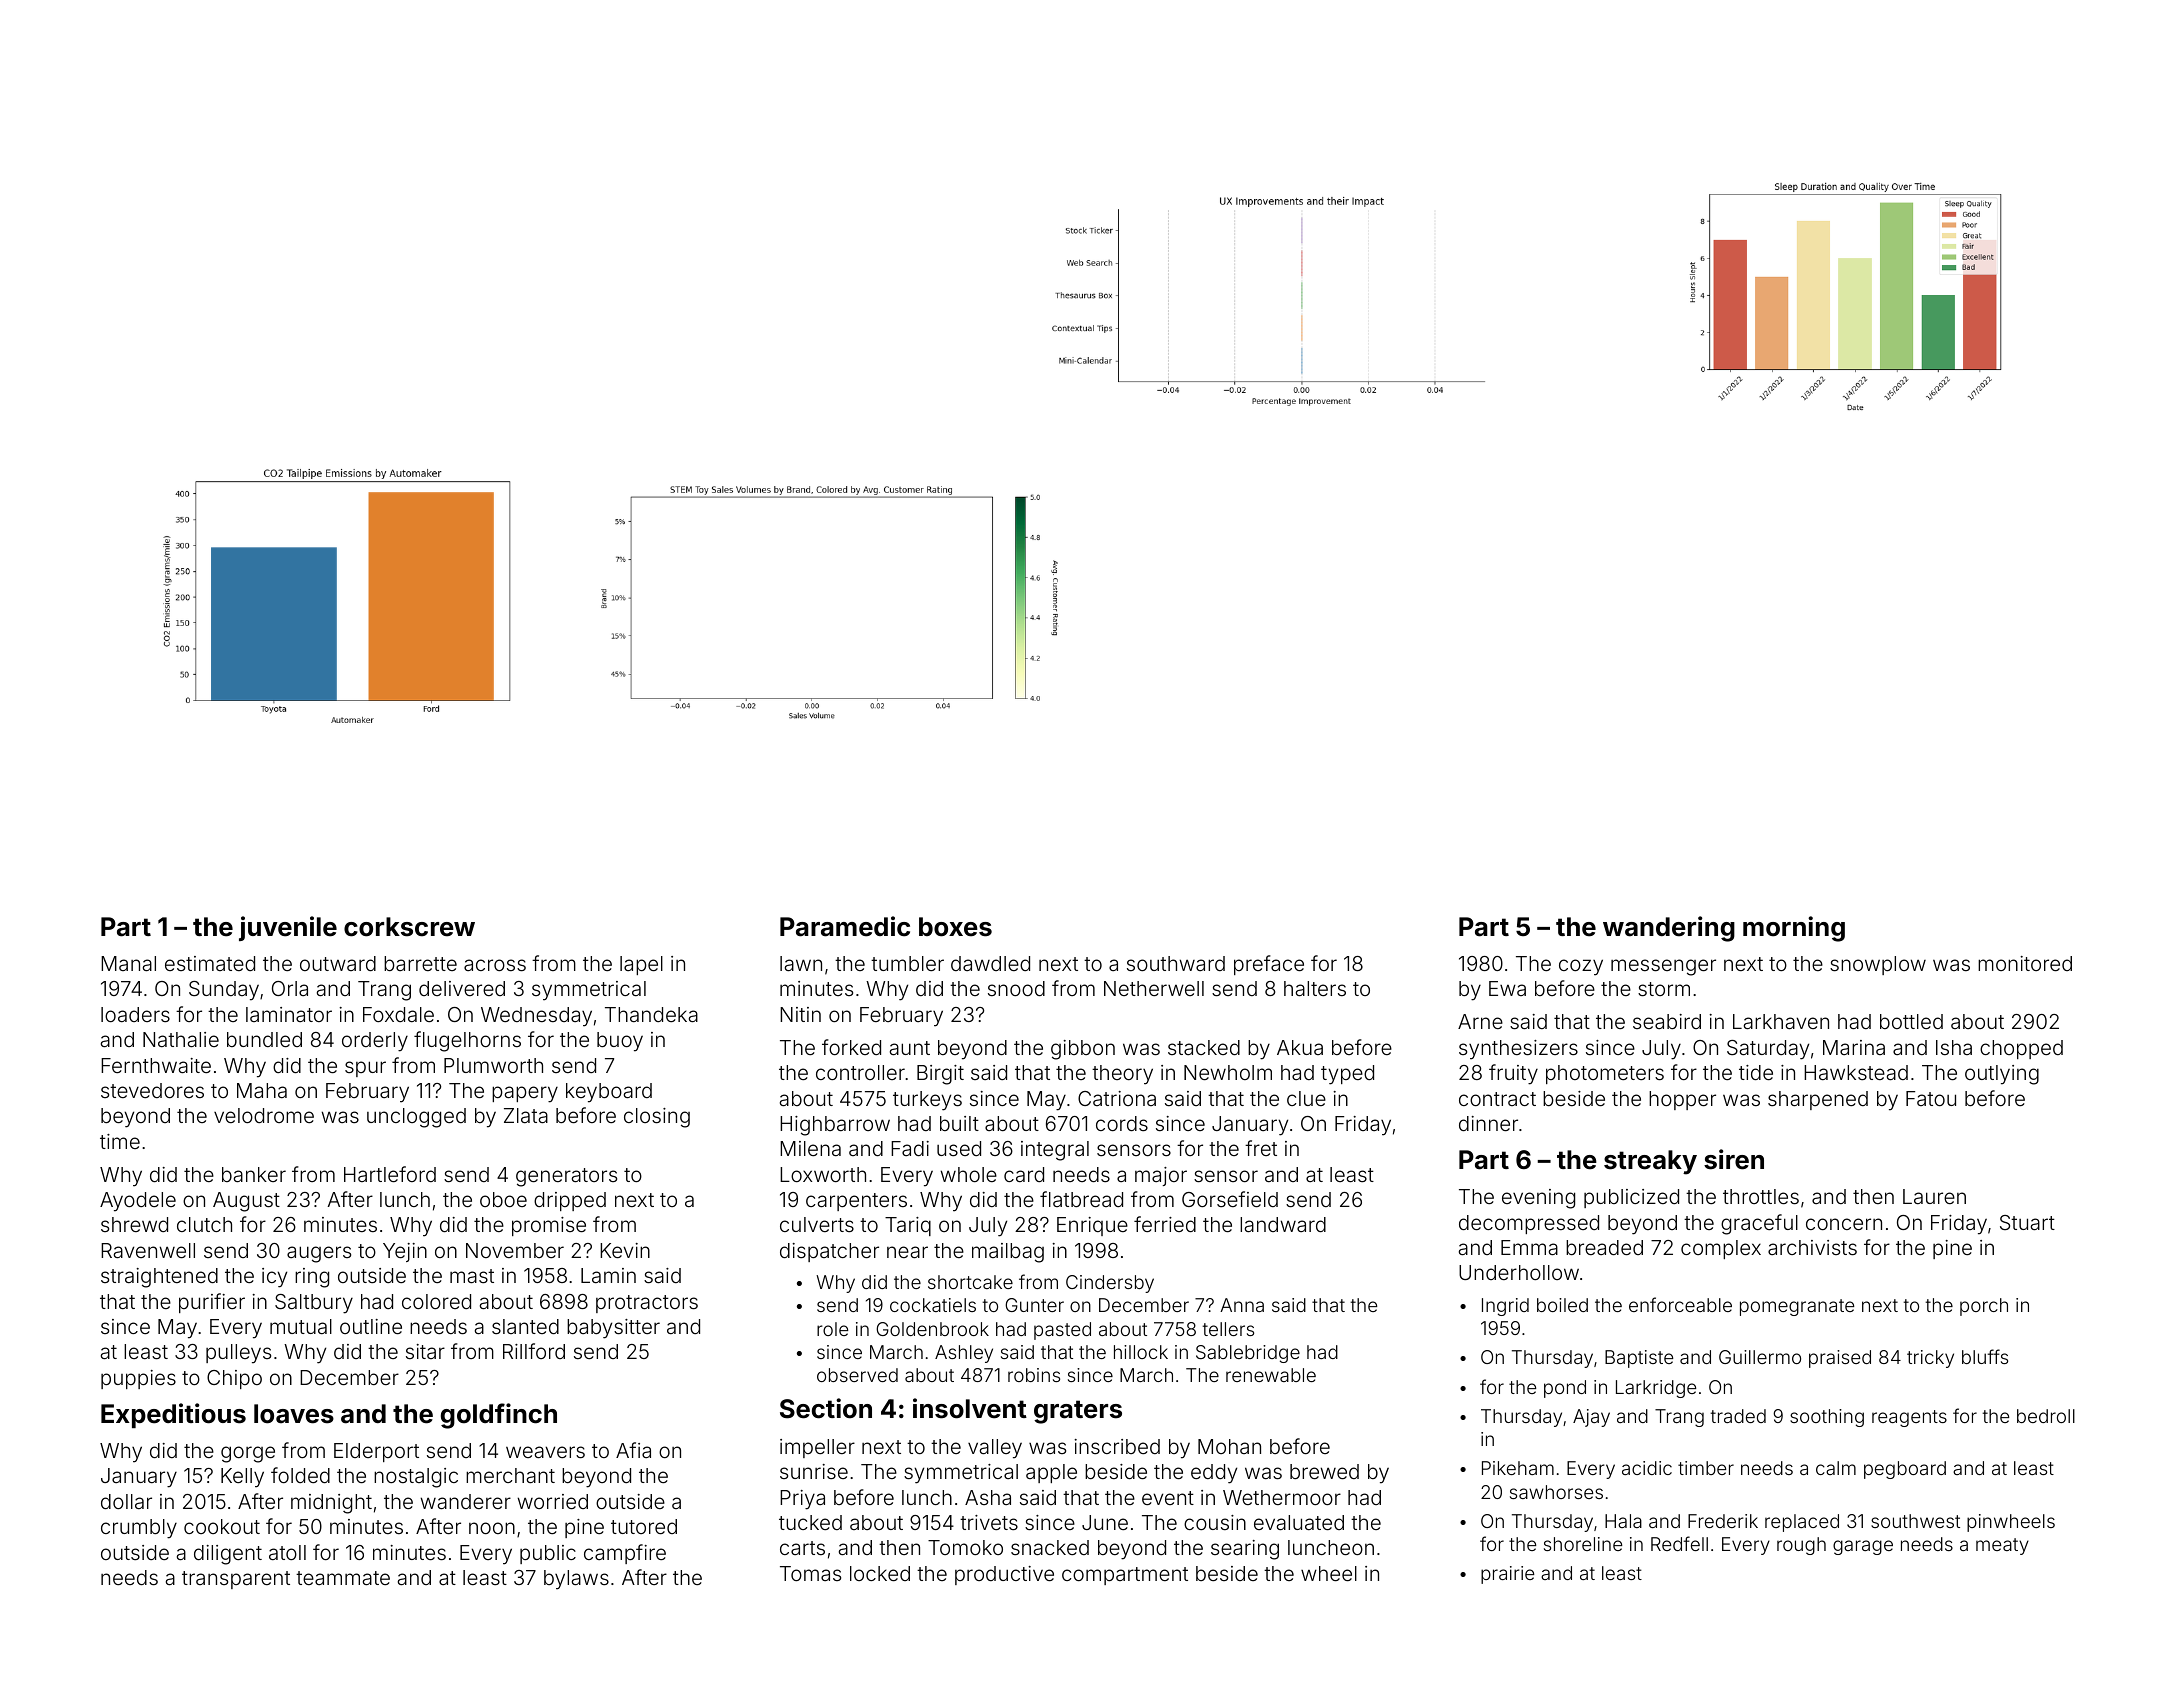 This screenshot has width=2178, height=1683. Describe the element at coordinates (409, 927) in the screenshot. I see `corkscrew` at that location.
